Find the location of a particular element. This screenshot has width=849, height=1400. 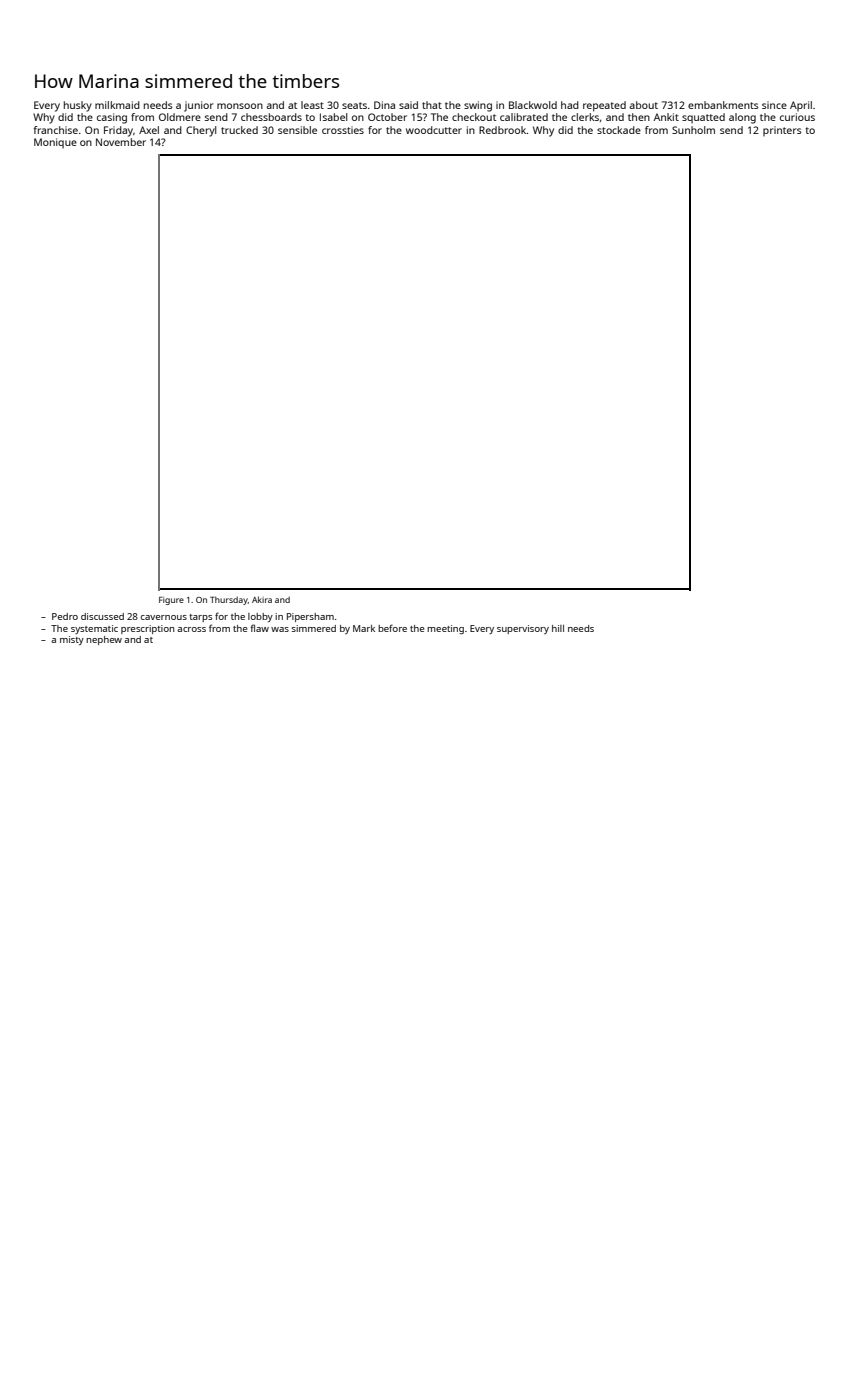

woodcutter is located at coordinates (434, 130).
